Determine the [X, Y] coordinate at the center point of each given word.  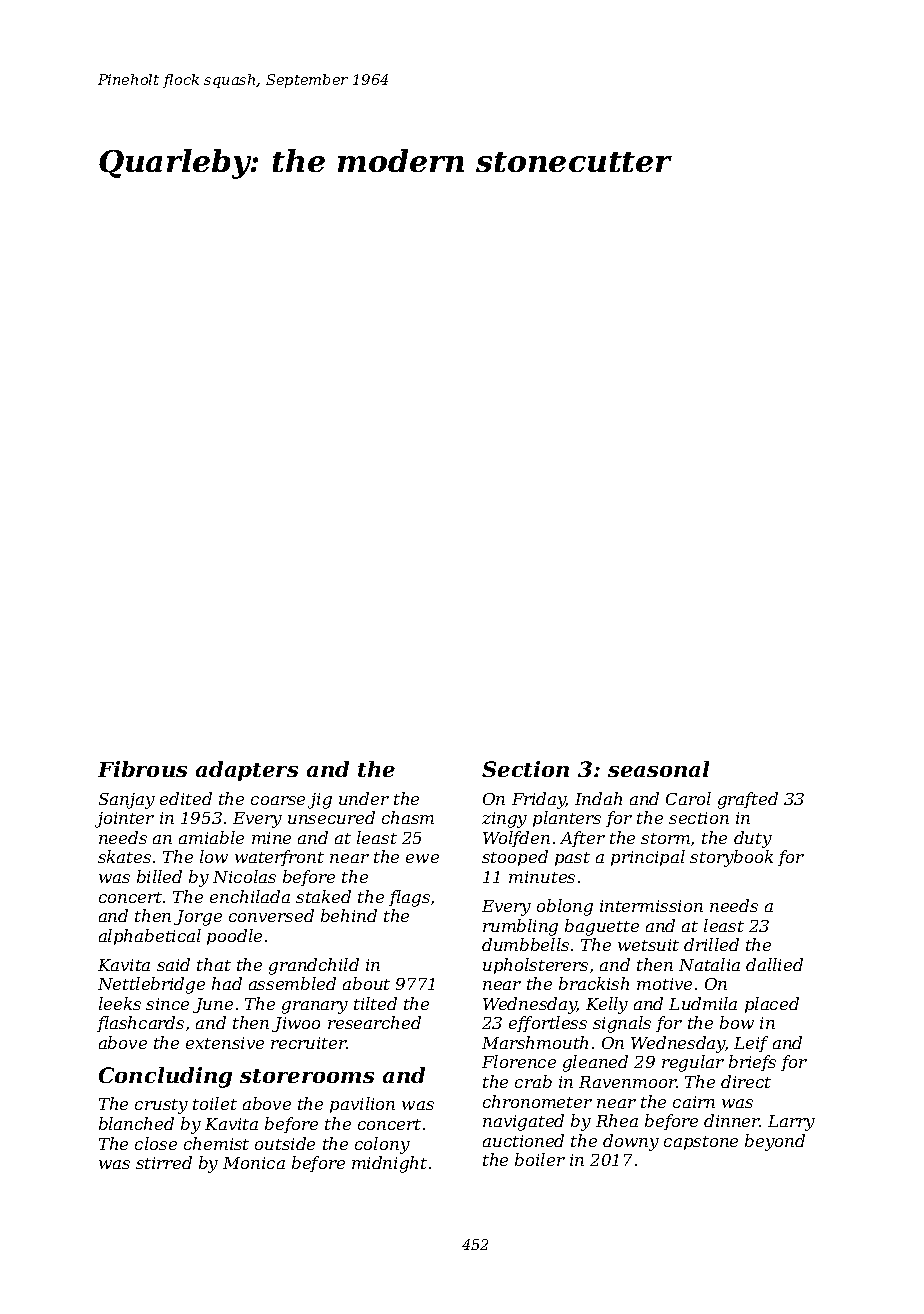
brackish [594, 983]
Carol [688, 798]
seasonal [658, 769]
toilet [215, 1103]
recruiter [309, 1043]
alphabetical [150, 937]
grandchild [314, 966]
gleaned [595, 1063]
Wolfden [516, 839]
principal [648, 858]
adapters [247, 771]
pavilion [362, 1105]
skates [124, 856]
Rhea [617, 1120]
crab [533, 1081]
